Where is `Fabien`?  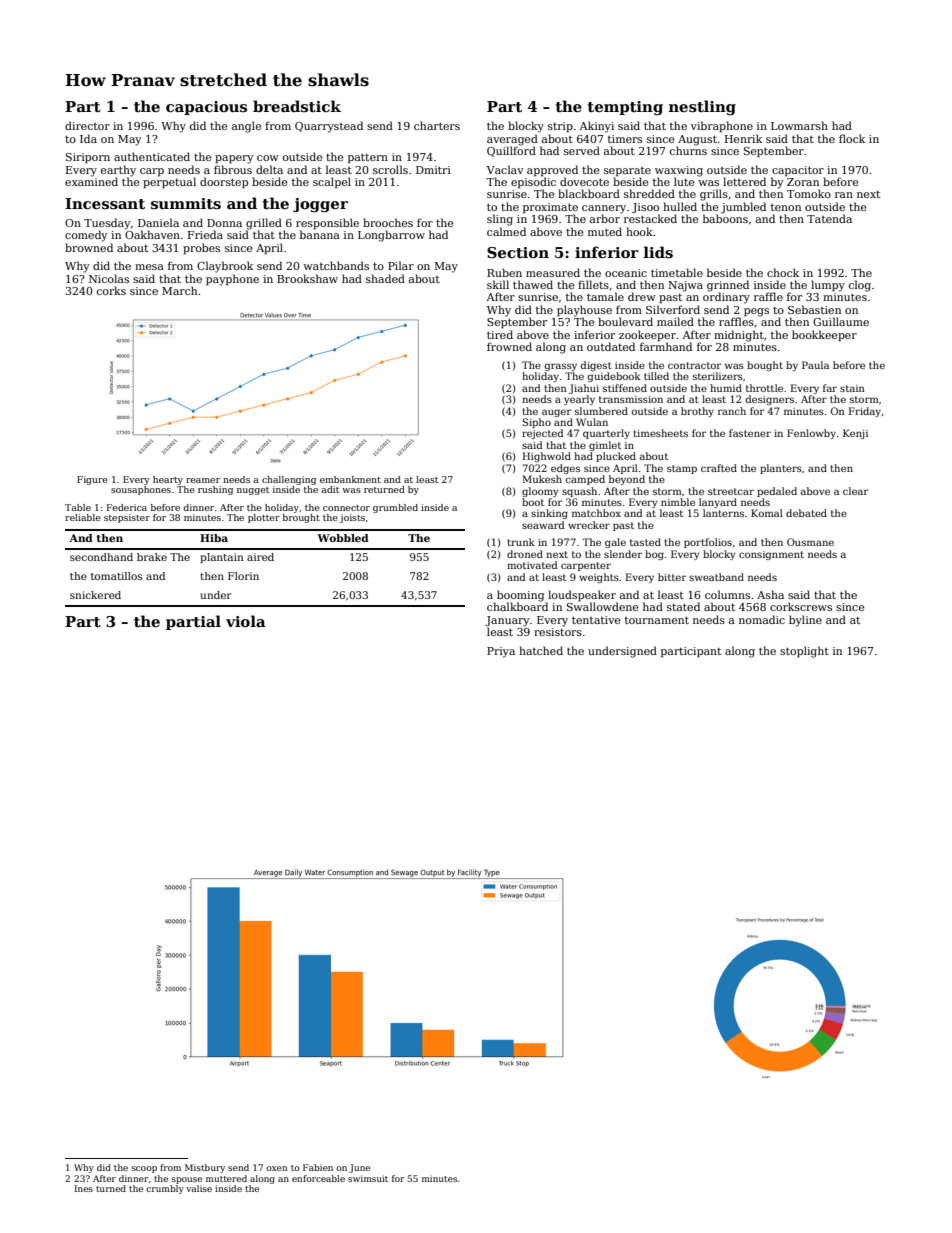 Fabien is located at coordinates (318, 1167).
